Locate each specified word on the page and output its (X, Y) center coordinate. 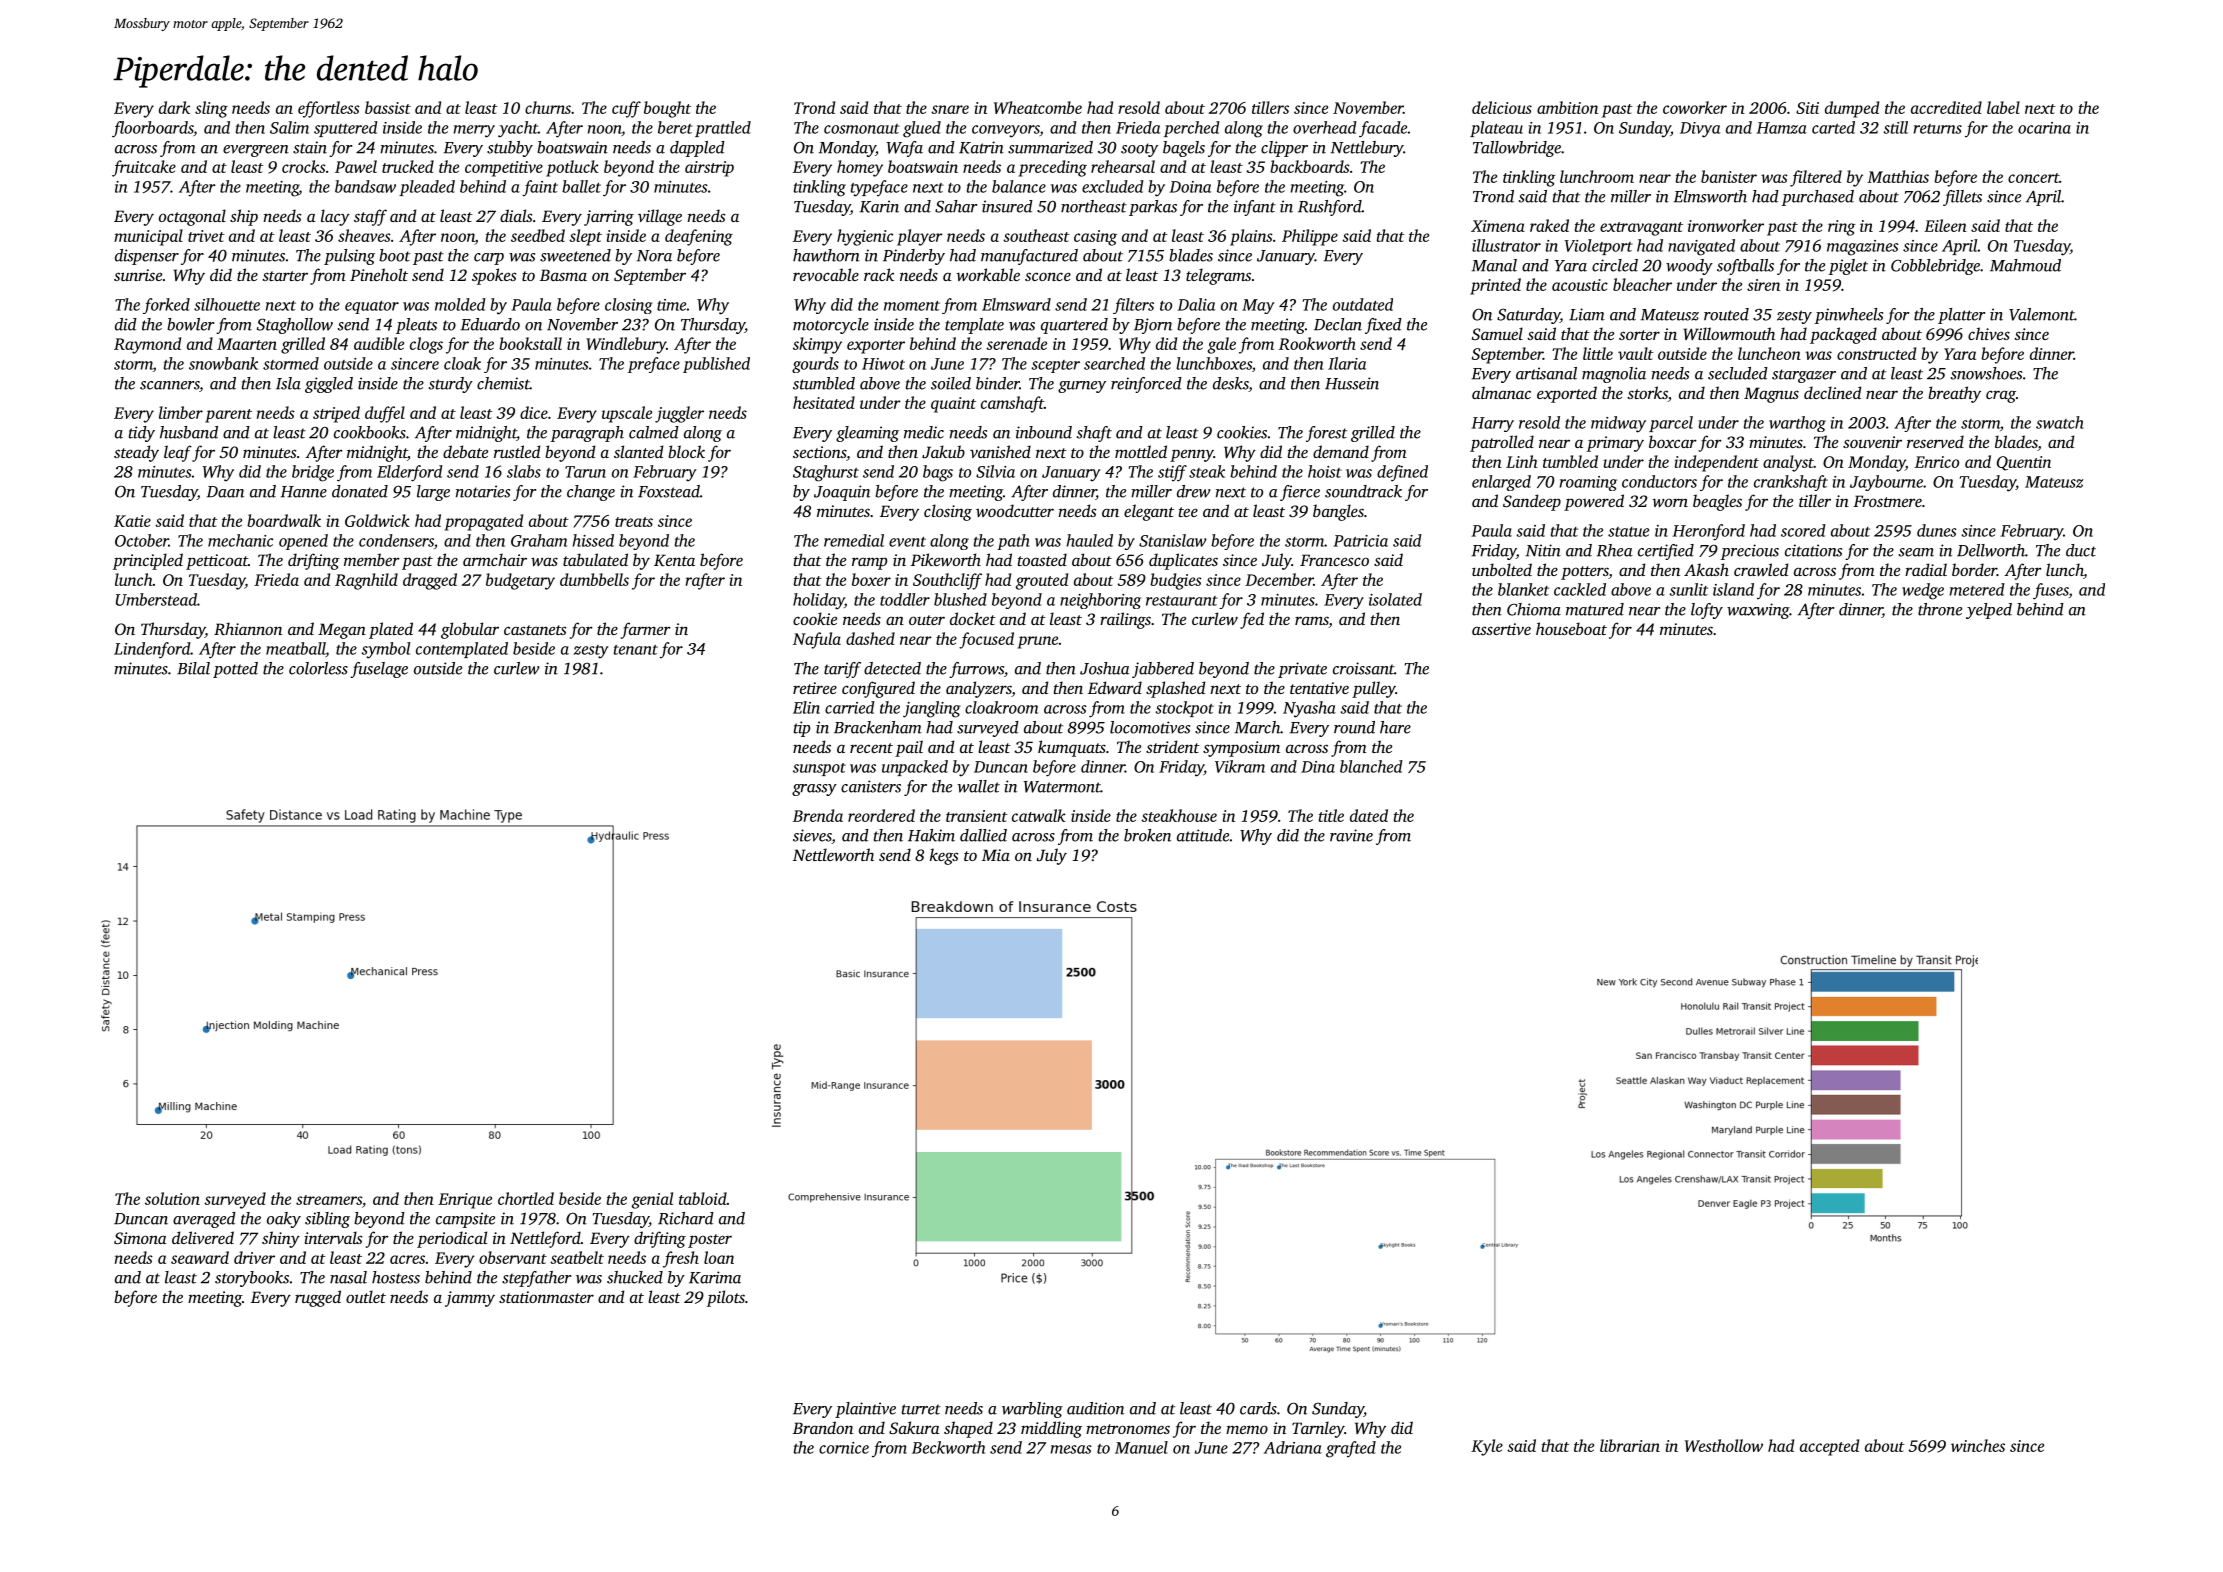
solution (172, 1198)
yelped (1989, 611)
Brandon (823, 1427)
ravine (1351, 835)
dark (174, 107)
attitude (1203, 835)
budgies (1176, 581)
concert (2033, 178)
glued (922, 129)
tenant (636, 650)
